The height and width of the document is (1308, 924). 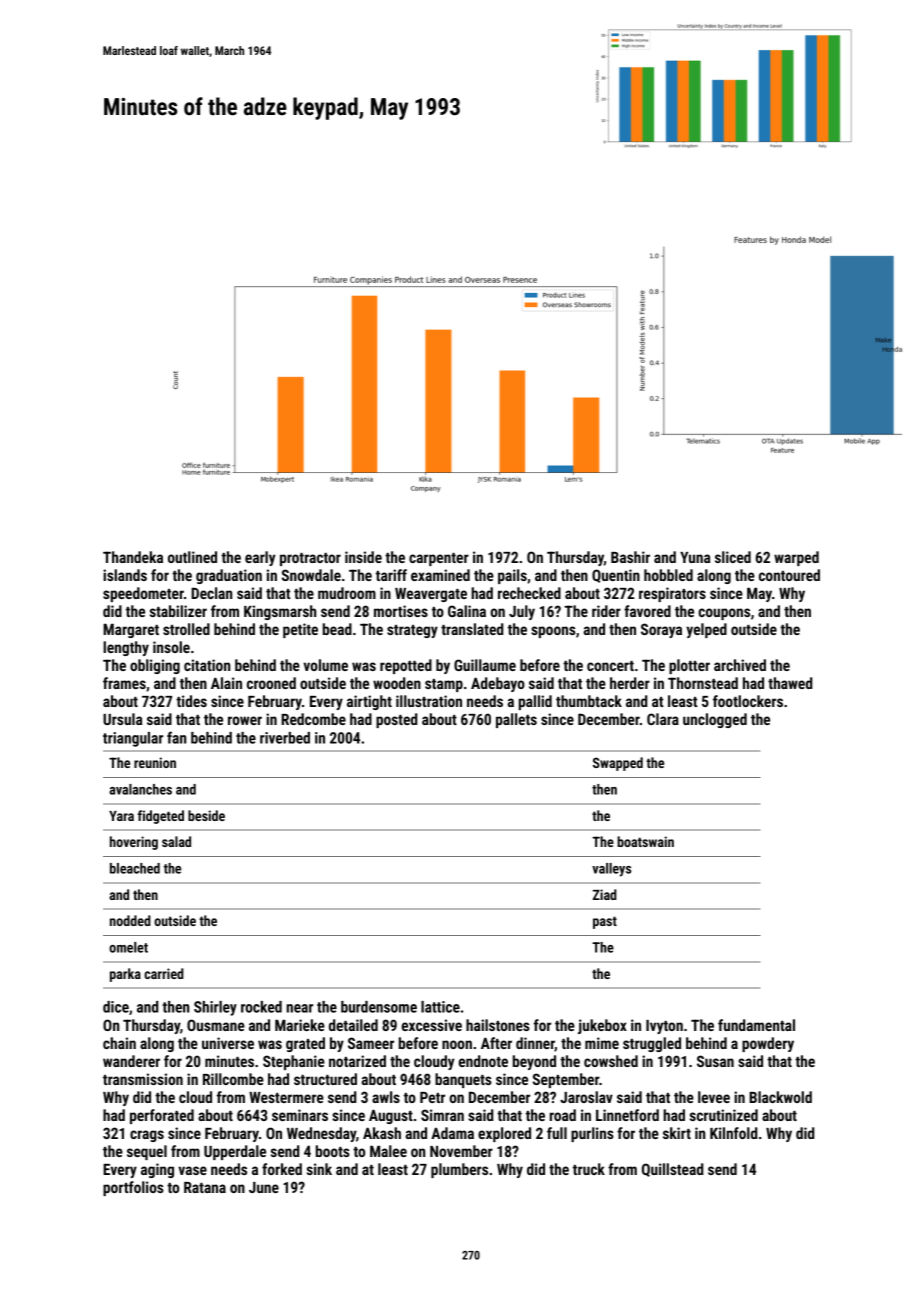 I want to click on volume, so click(x=325, y=665).
